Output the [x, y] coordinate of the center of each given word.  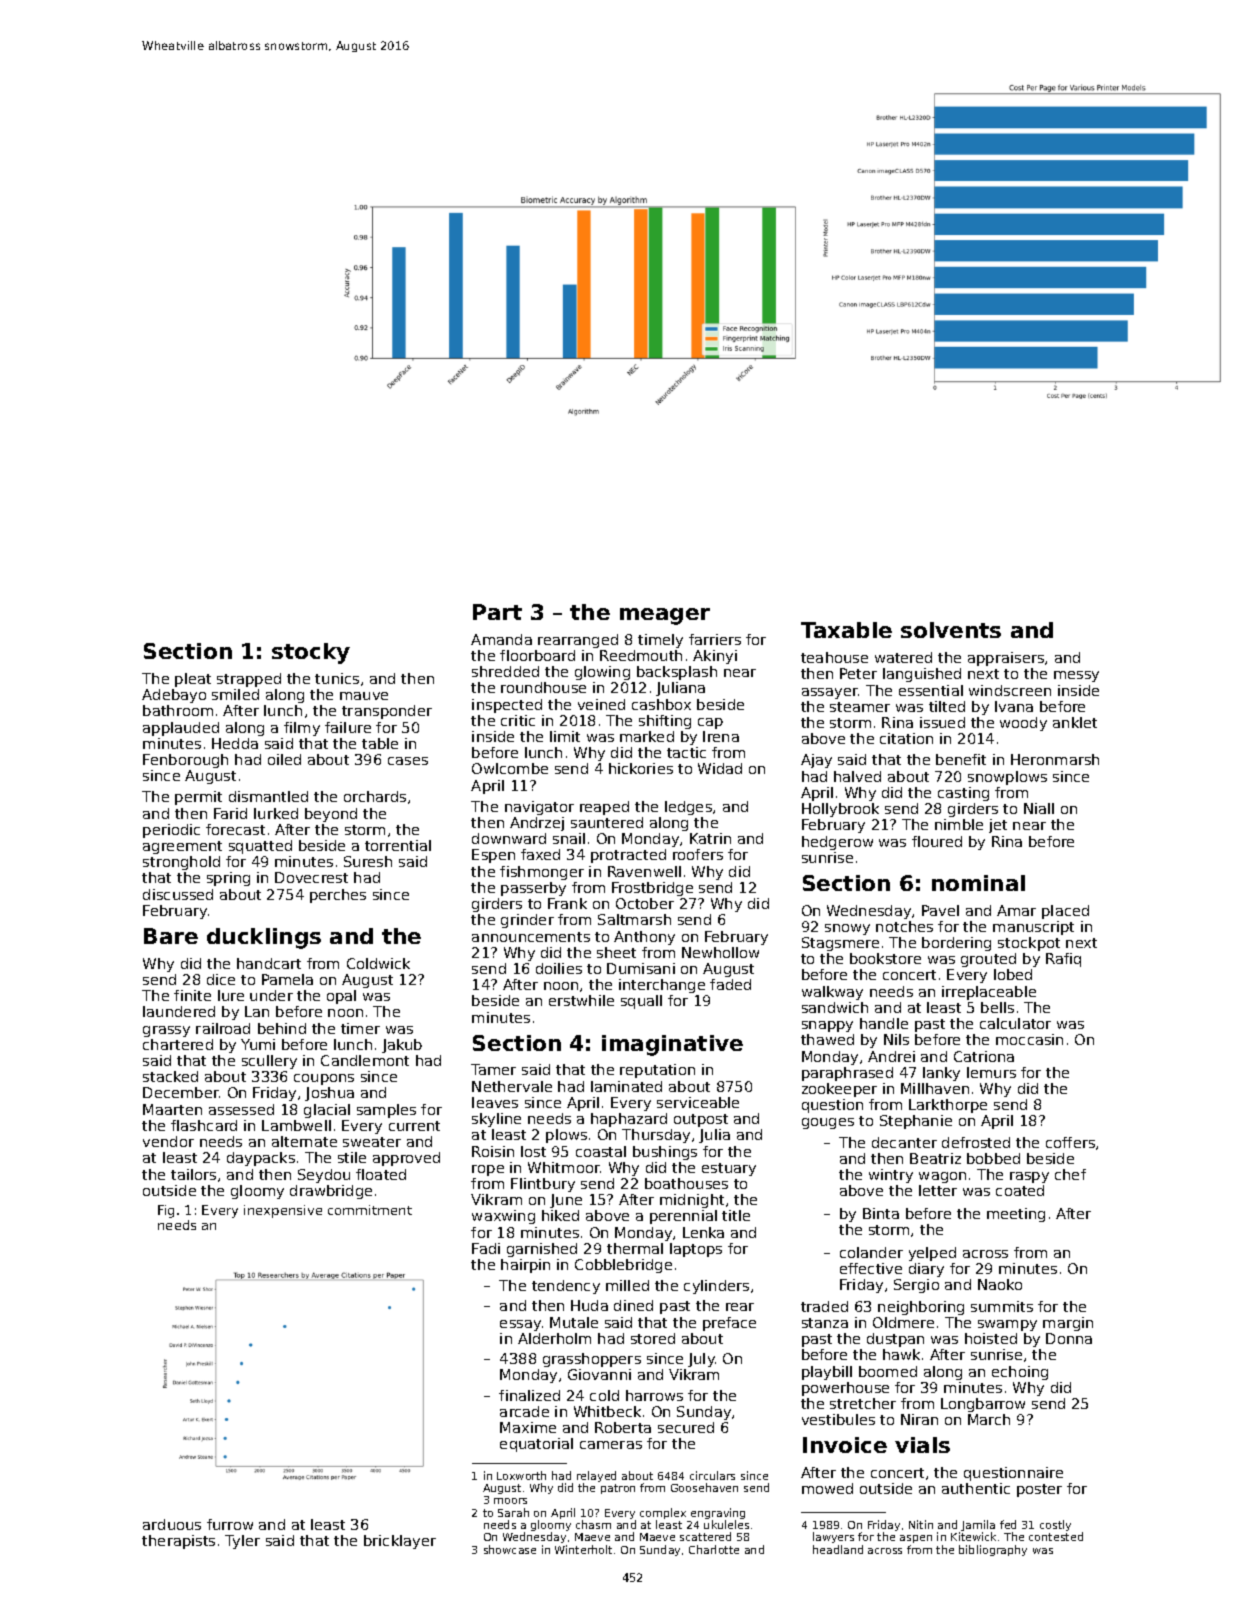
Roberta [623, 1427]
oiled [284, 759]
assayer [830, 693]
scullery [269, 1062]
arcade [524, 1411]
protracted [628, 856]
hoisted [991, 1338]
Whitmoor [564, 1167]
